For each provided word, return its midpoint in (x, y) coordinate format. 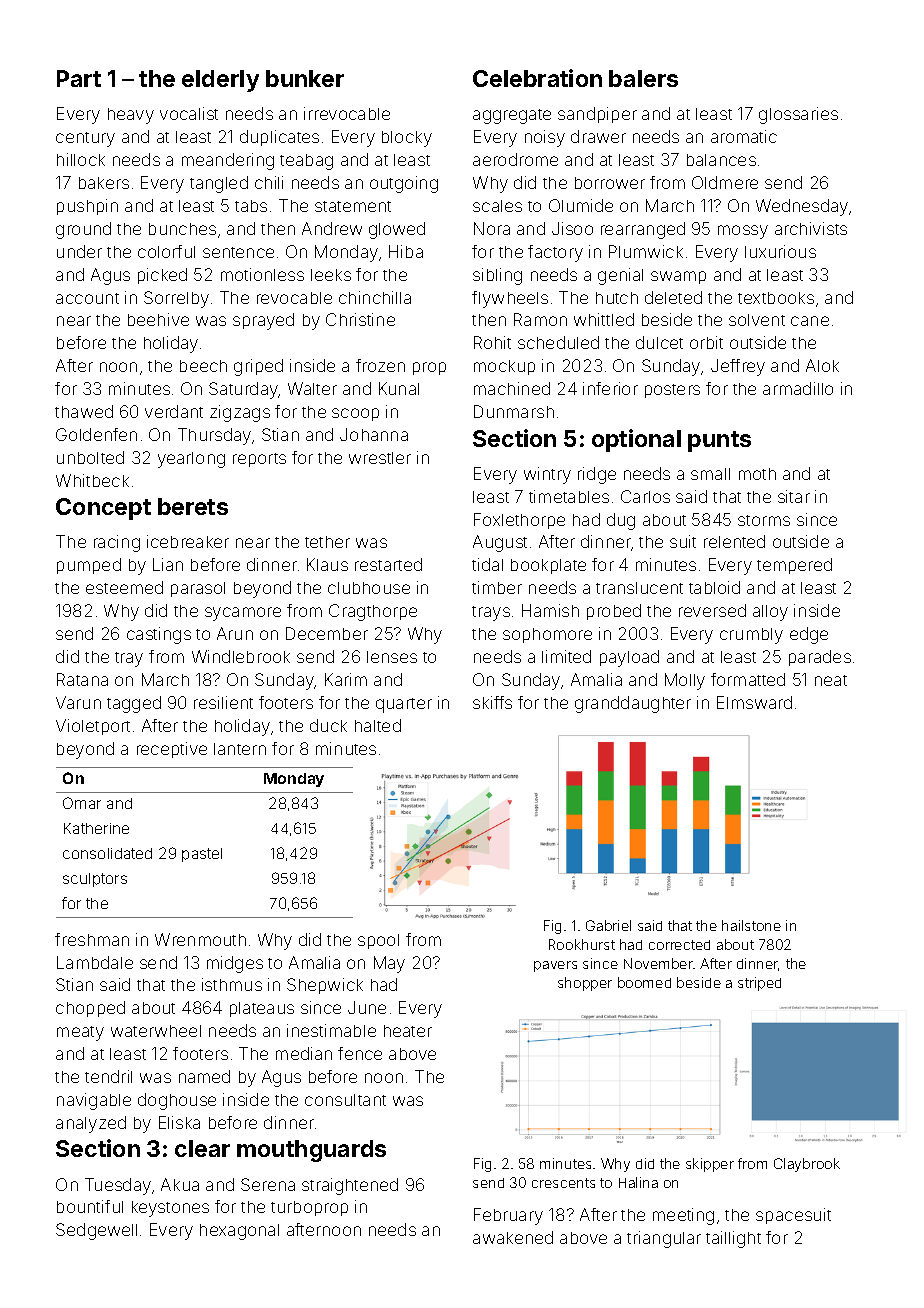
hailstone (751, 925)
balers (643, 78)
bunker (305, 78)
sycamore (243, 614)
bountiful (90, 1206)
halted (378, 725)
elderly (220, 81)
